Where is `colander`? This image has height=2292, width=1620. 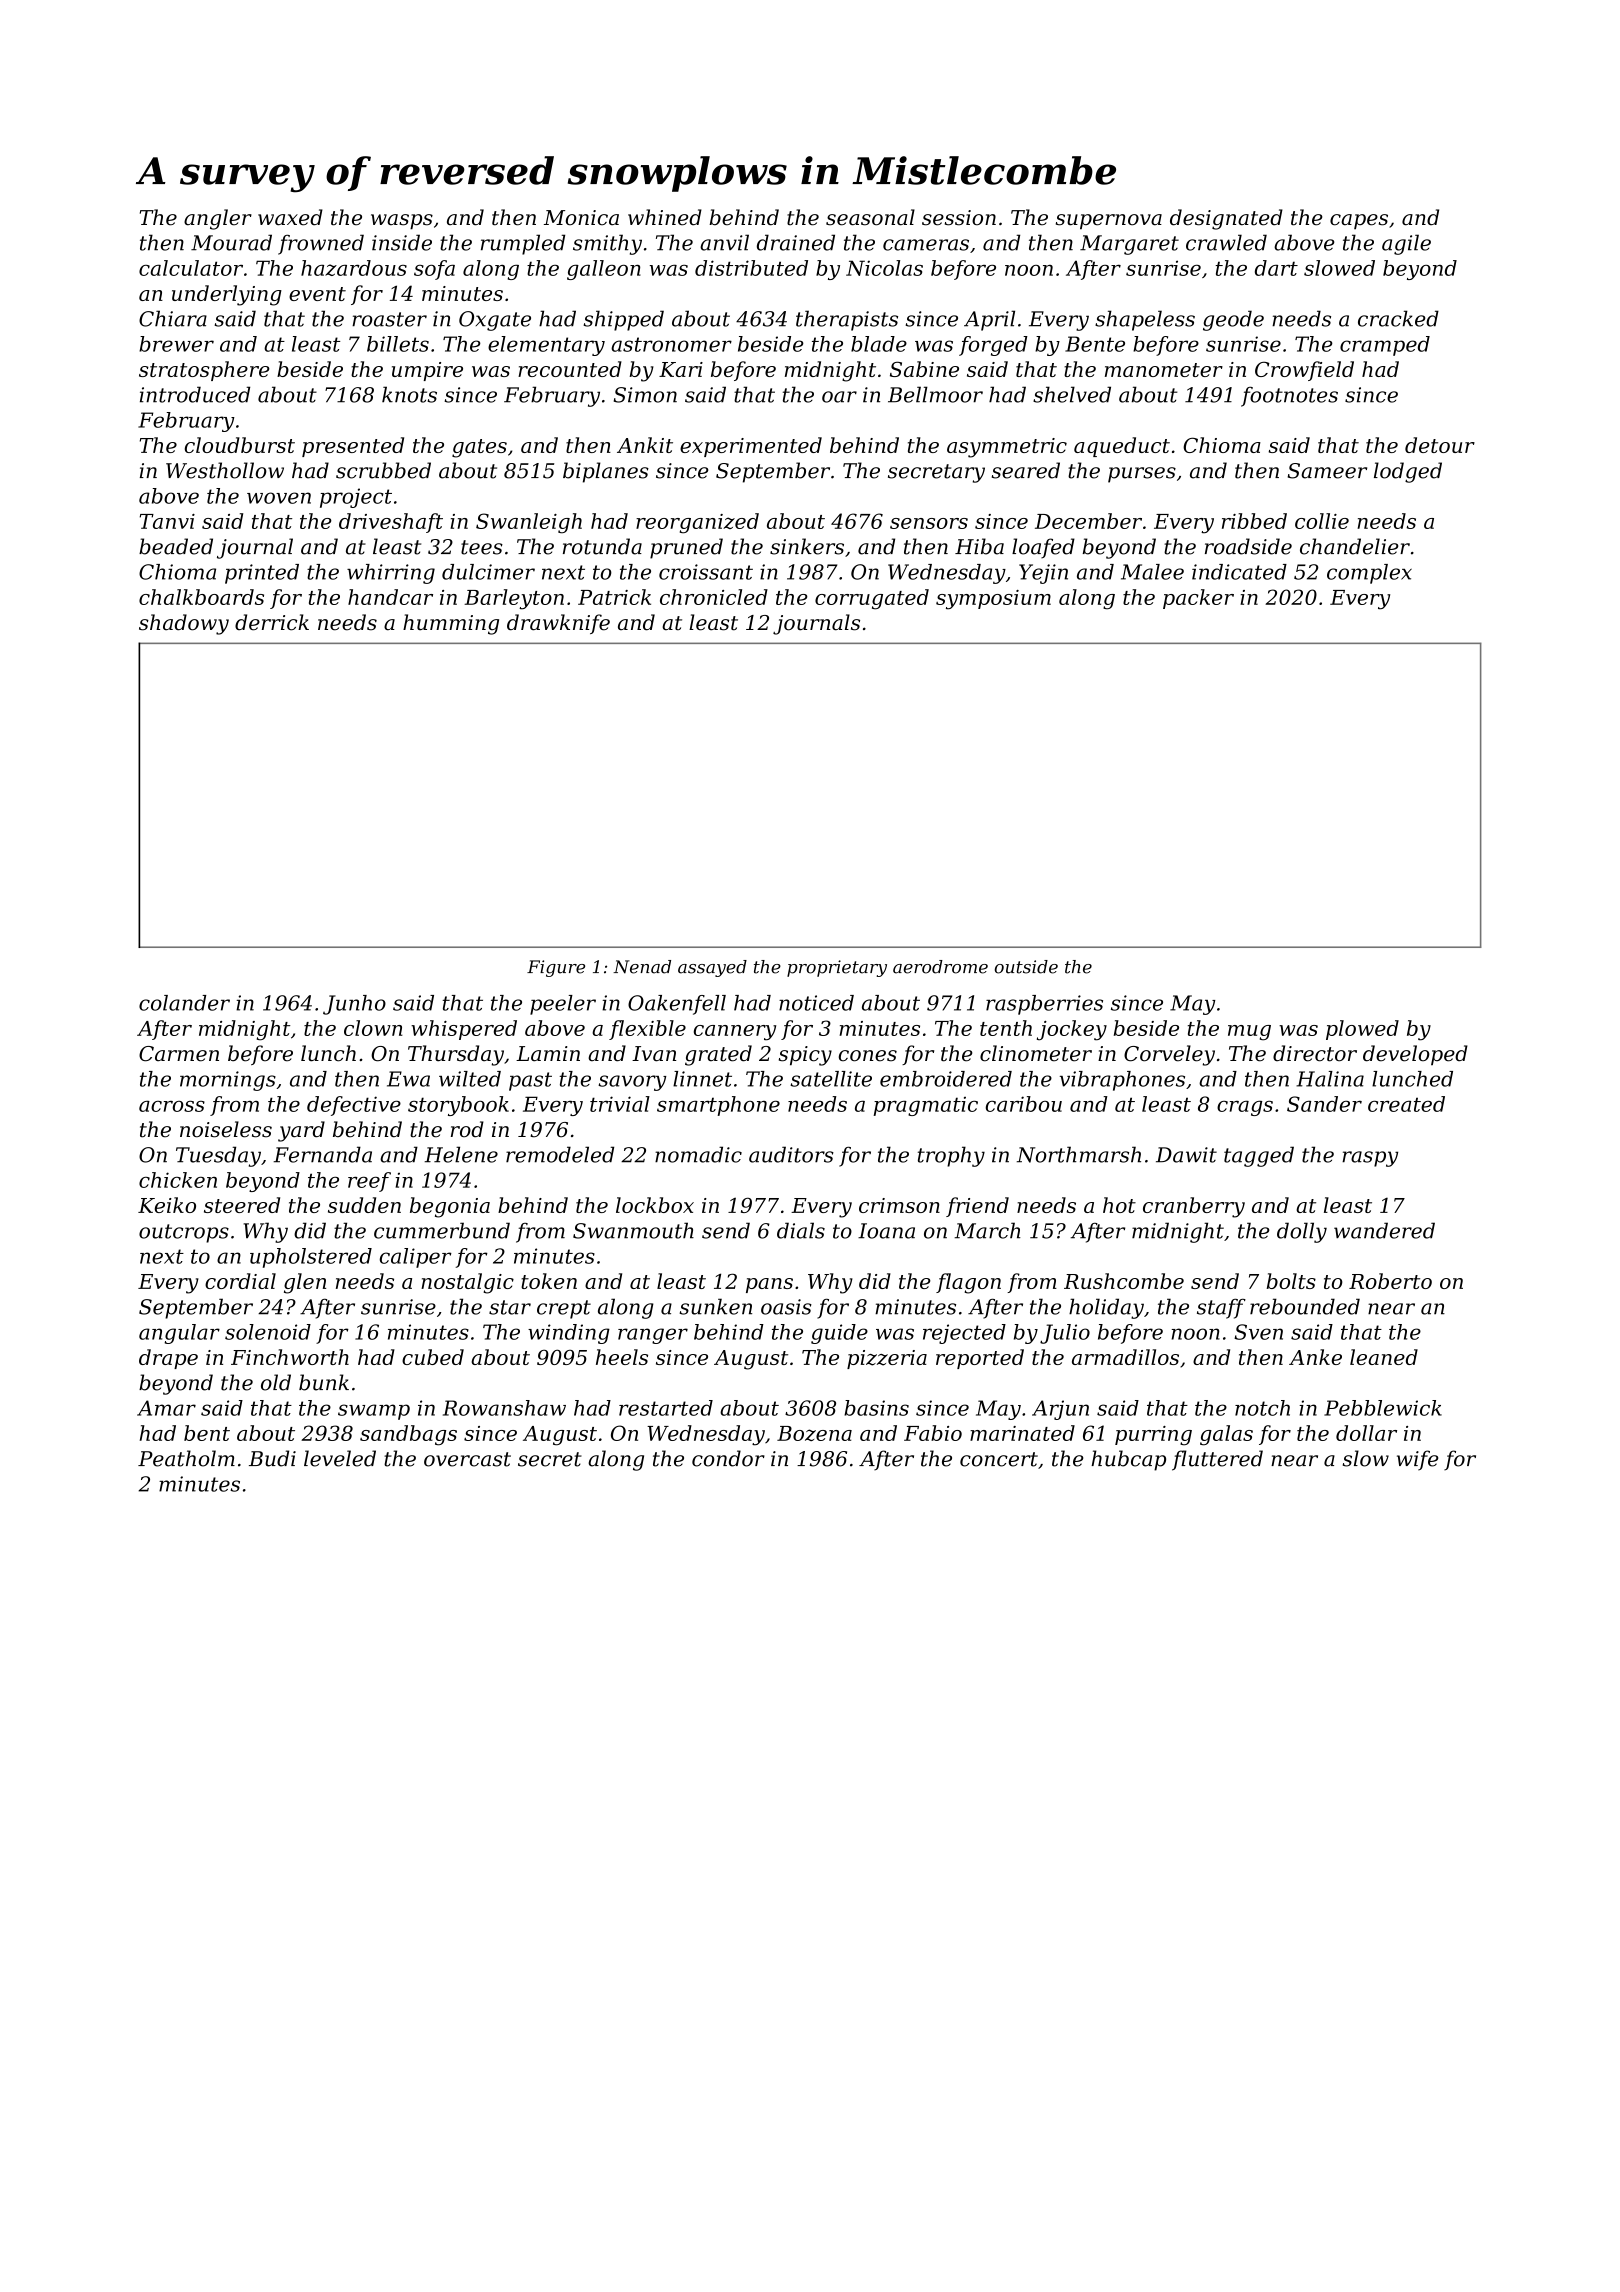
colander is located at coordinates (184, 1003).
